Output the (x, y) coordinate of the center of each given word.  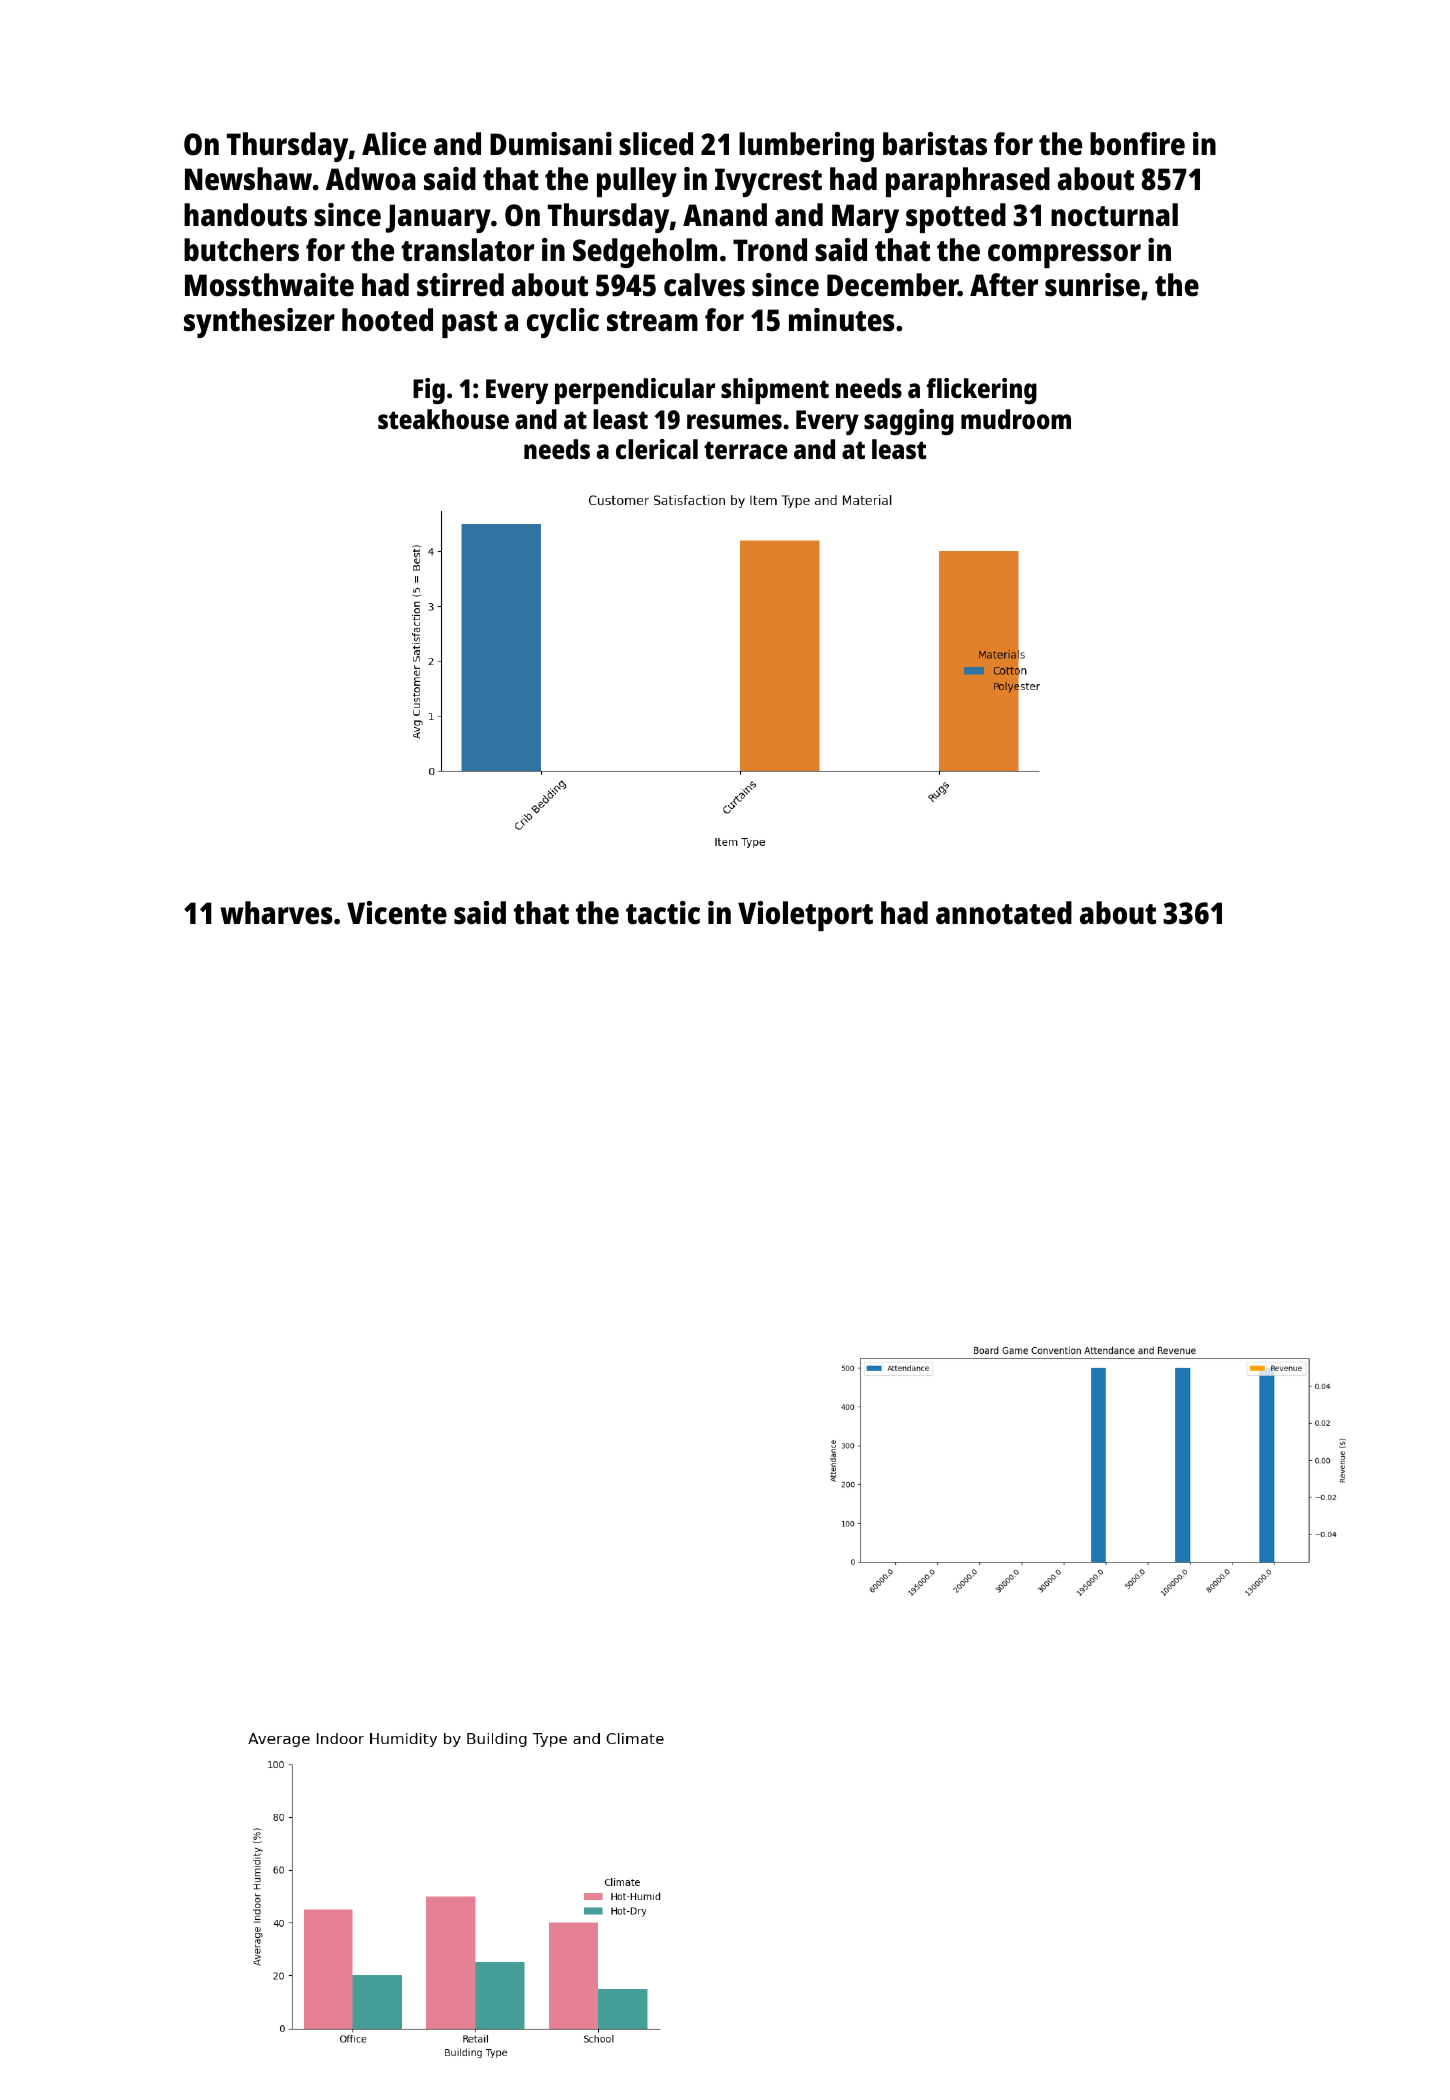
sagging (909, 422)
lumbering (806, 147)
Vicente (397, 913)
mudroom (1016, 419)
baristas (935, 144)
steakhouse (443, 419)
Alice (394, 144)
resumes (734, 421)
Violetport (805, 916)
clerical (657, 449)
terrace (746, 450)
